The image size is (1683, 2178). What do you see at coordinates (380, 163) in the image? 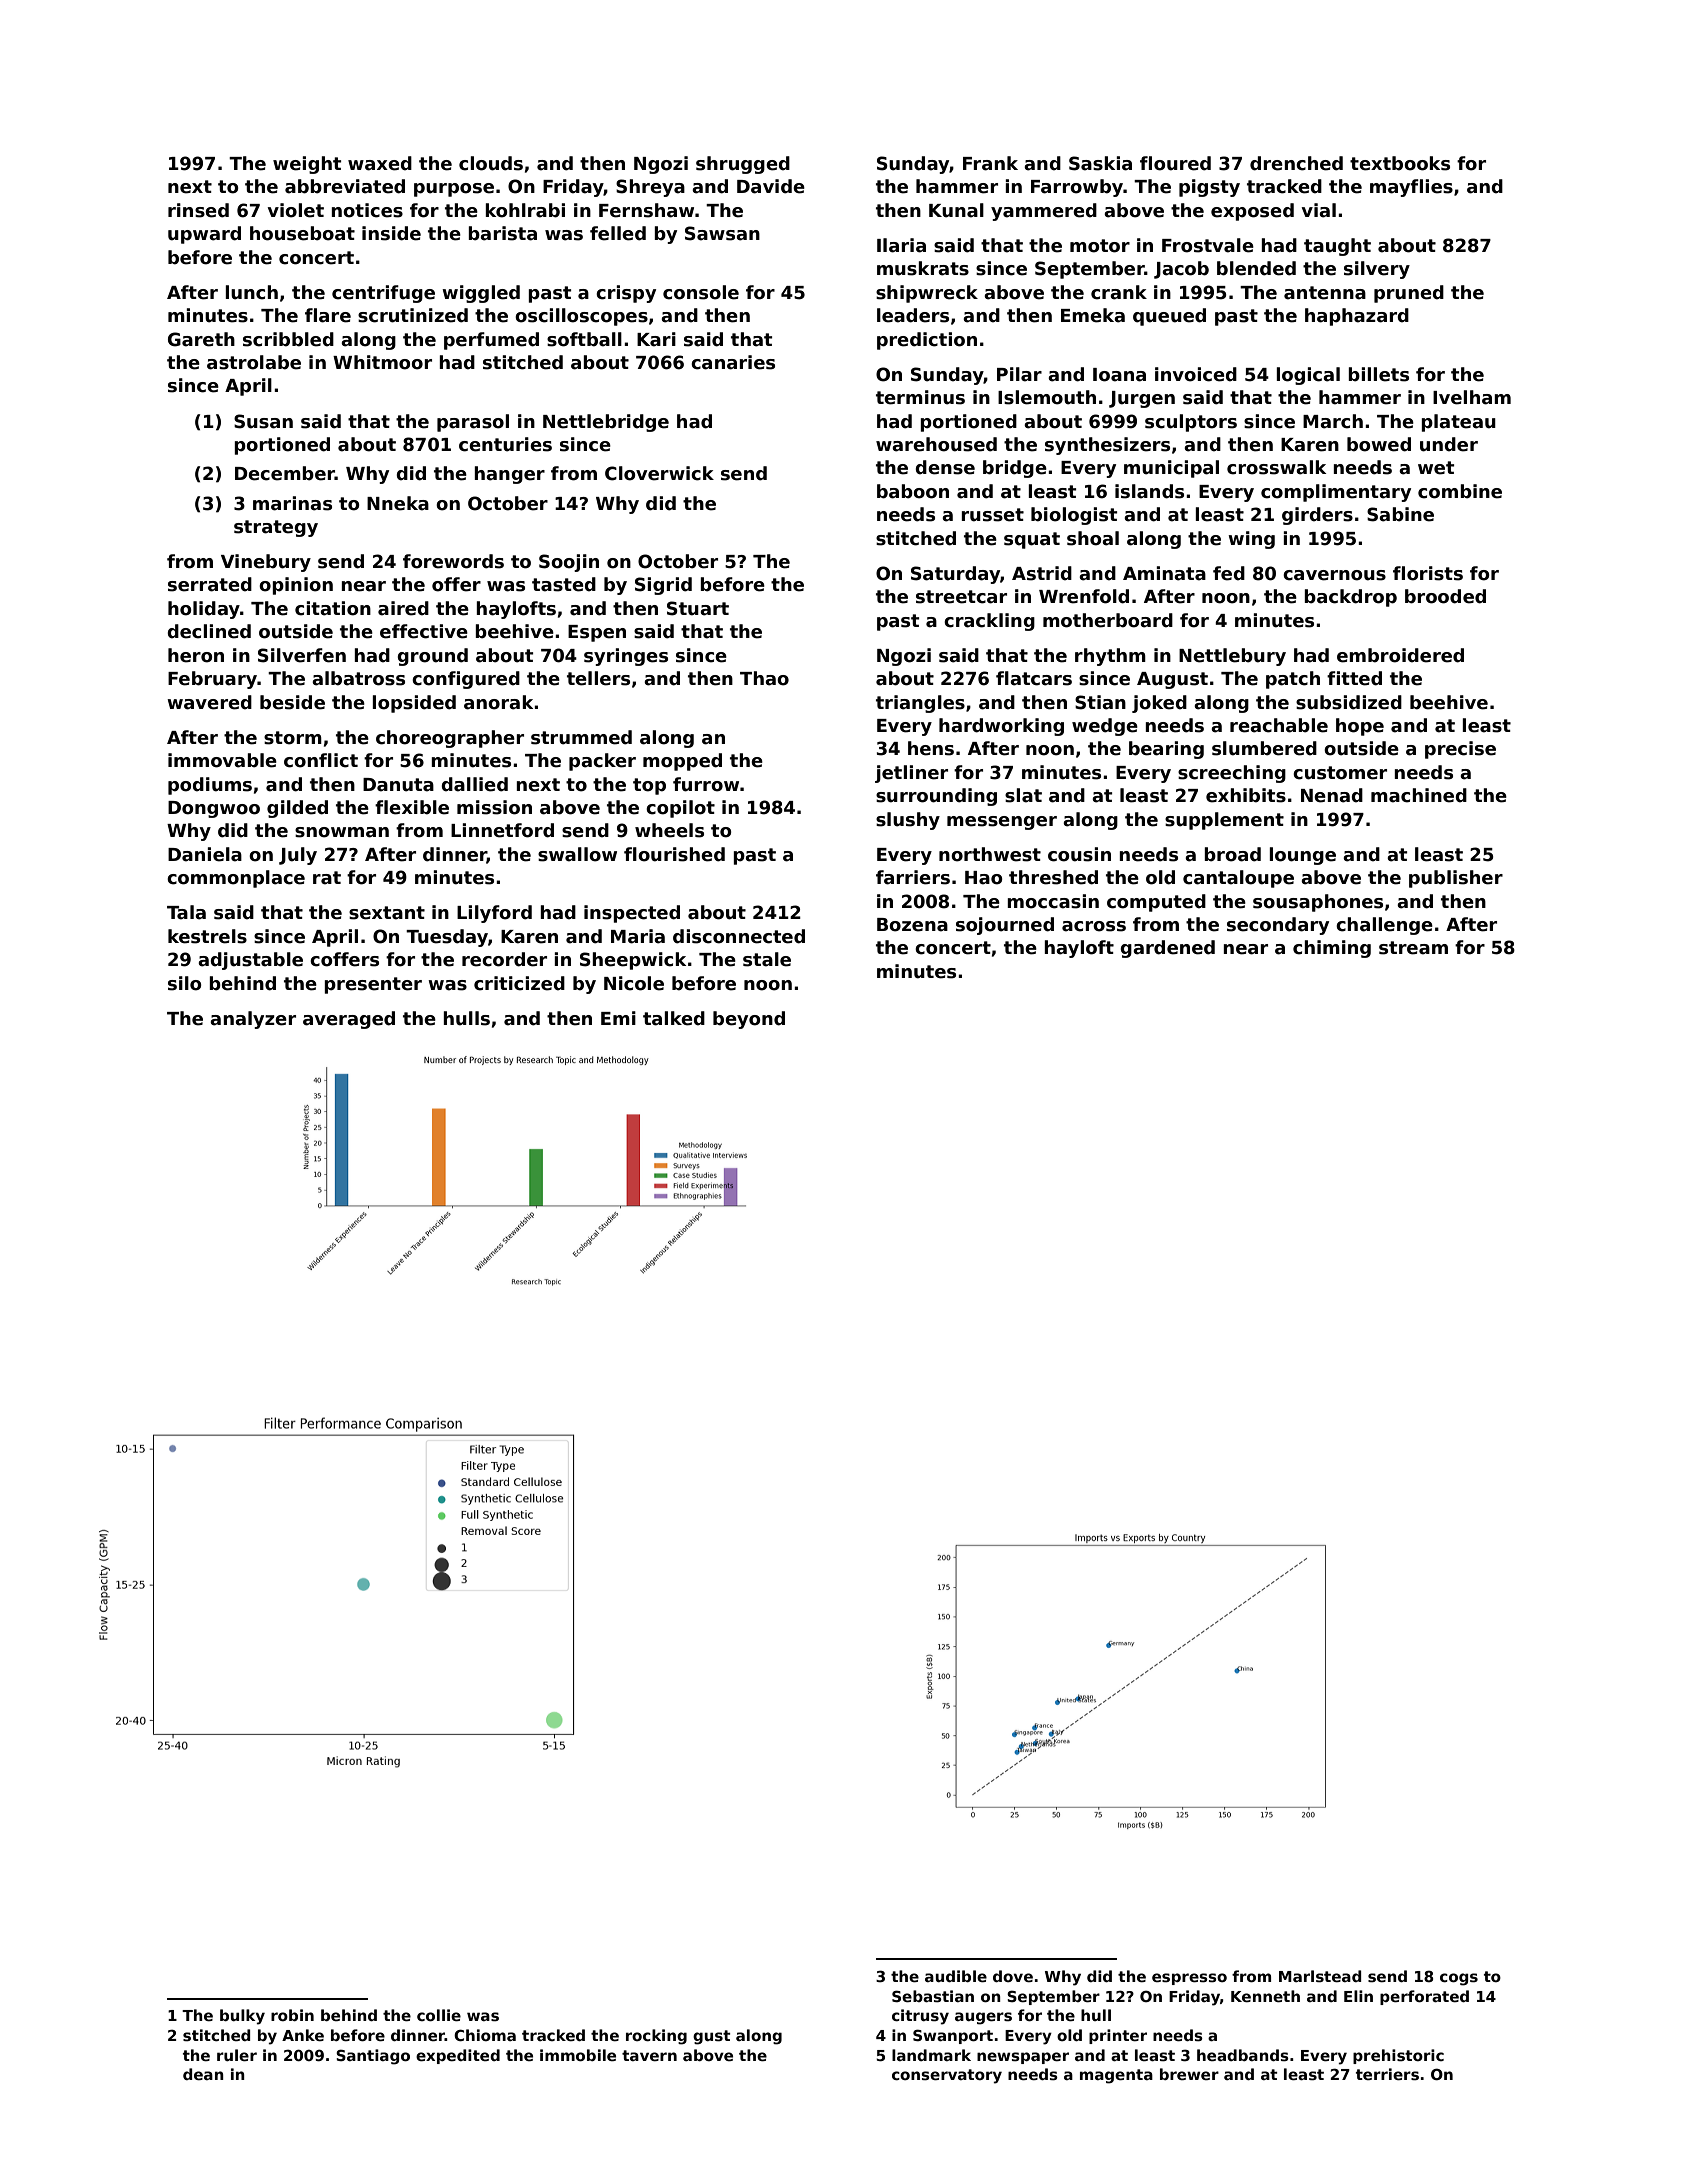
I see `waxed` at bounding box center [380, 163].
